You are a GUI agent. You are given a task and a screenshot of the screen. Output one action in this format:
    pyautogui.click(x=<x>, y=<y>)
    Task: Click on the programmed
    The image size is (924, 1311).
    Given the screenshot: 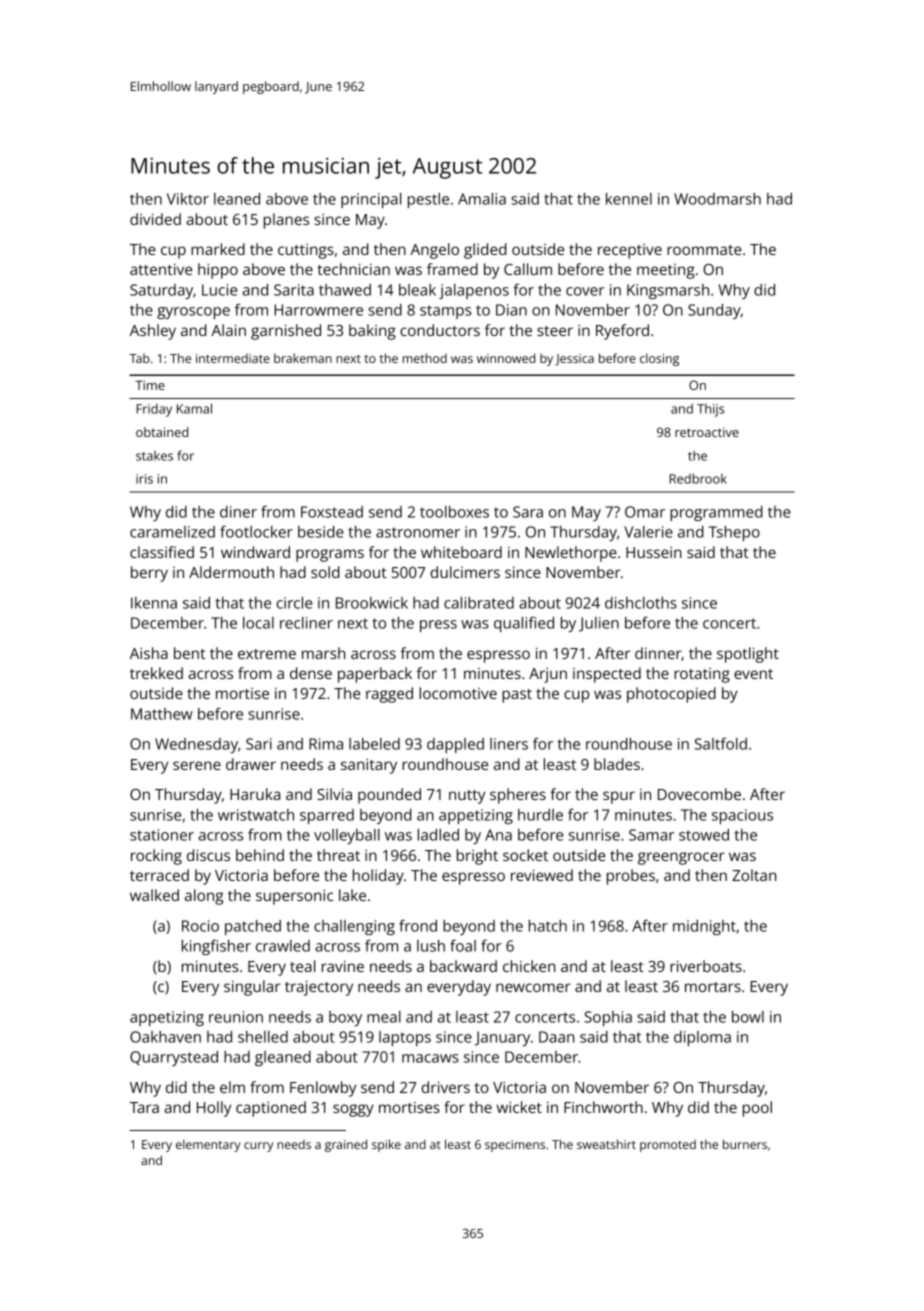 What is the action you would take?
    pyautogui.click(x=716, y=513)
